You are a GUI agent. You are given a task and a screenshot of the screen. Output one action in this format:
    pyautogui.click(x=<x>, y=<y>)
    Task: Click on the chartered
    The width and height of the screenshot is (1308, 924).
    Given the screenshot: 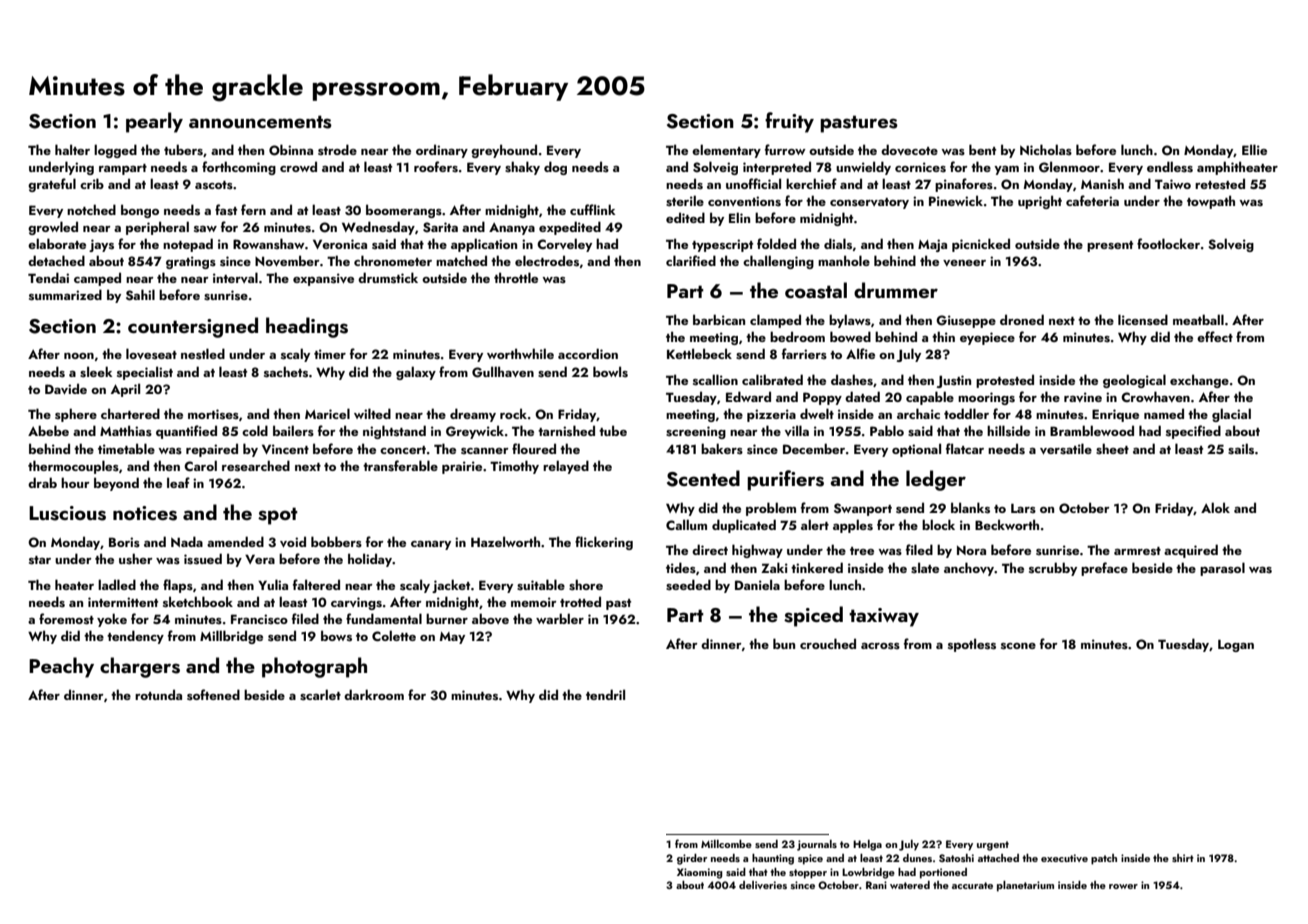 What is the action you would take?
    pyautogui.click(x=130, y=413)
